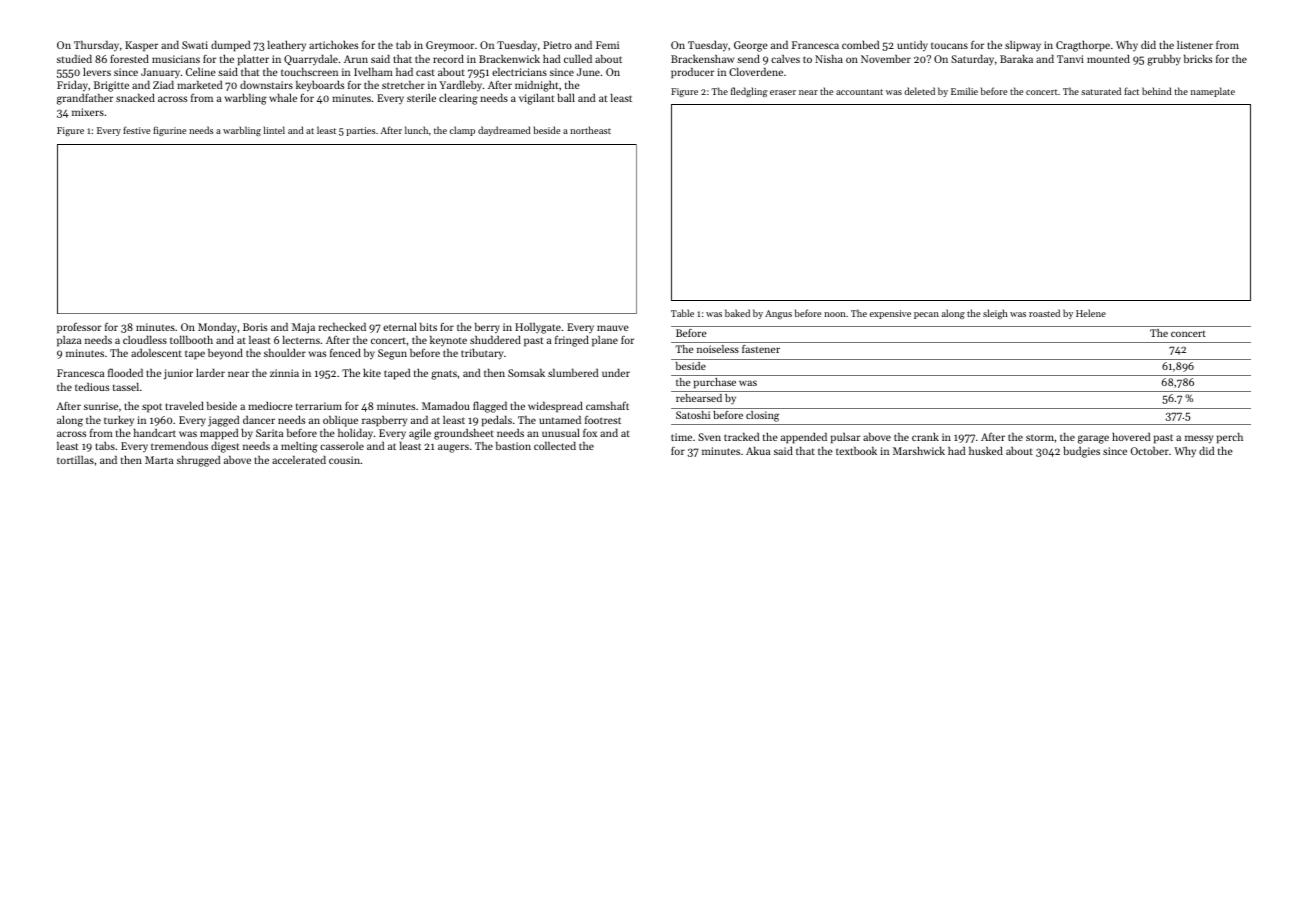 The width and height of the screenshot is (1308, 924). What do you see at coordinates (1091, 313) in the screenshot?
I see `Helene` at bounding box center [1091, 313].
